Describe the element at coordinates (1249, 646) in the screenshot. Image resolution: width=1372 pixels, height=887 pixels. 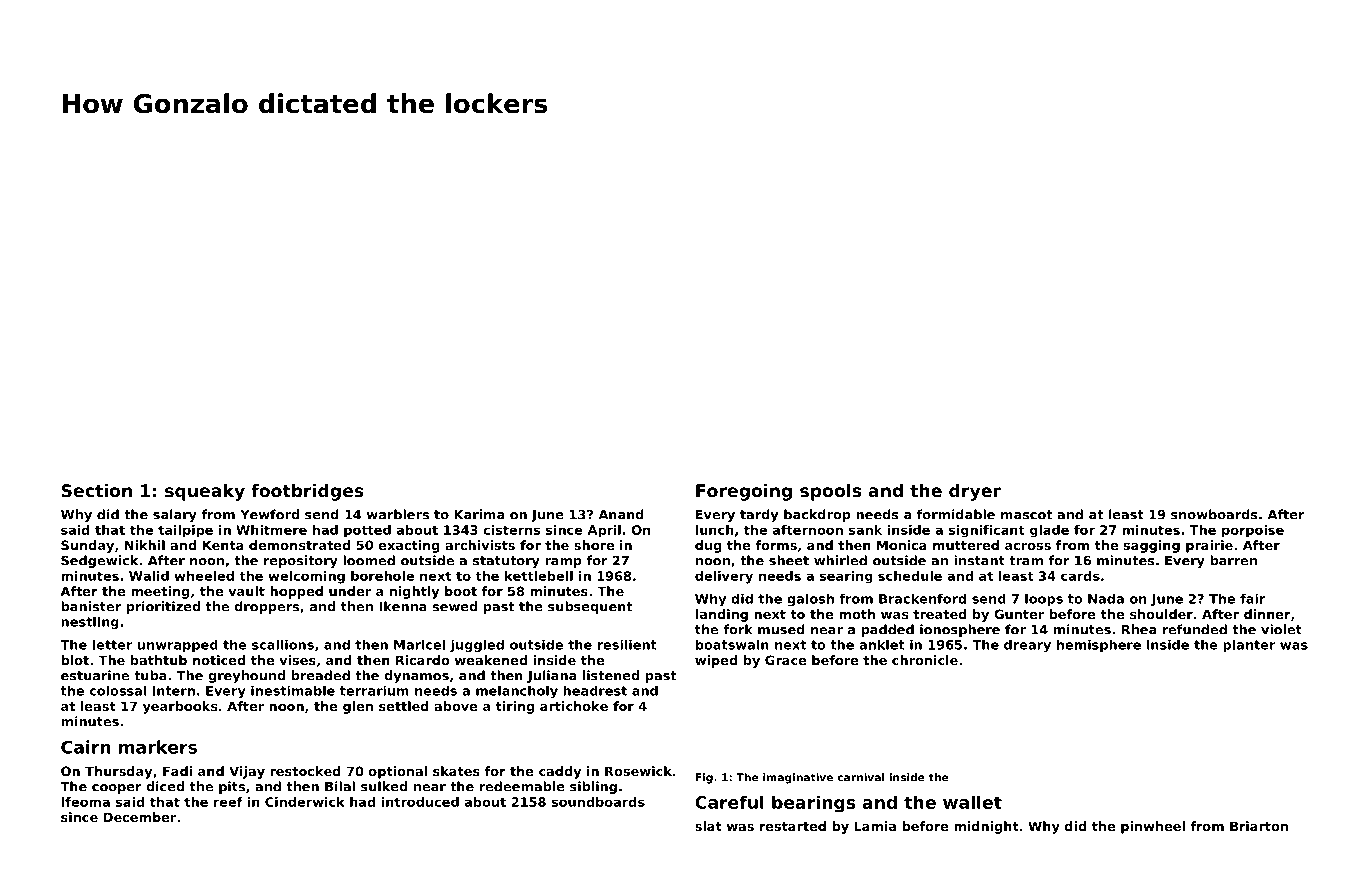
I see `planter` at that location.
